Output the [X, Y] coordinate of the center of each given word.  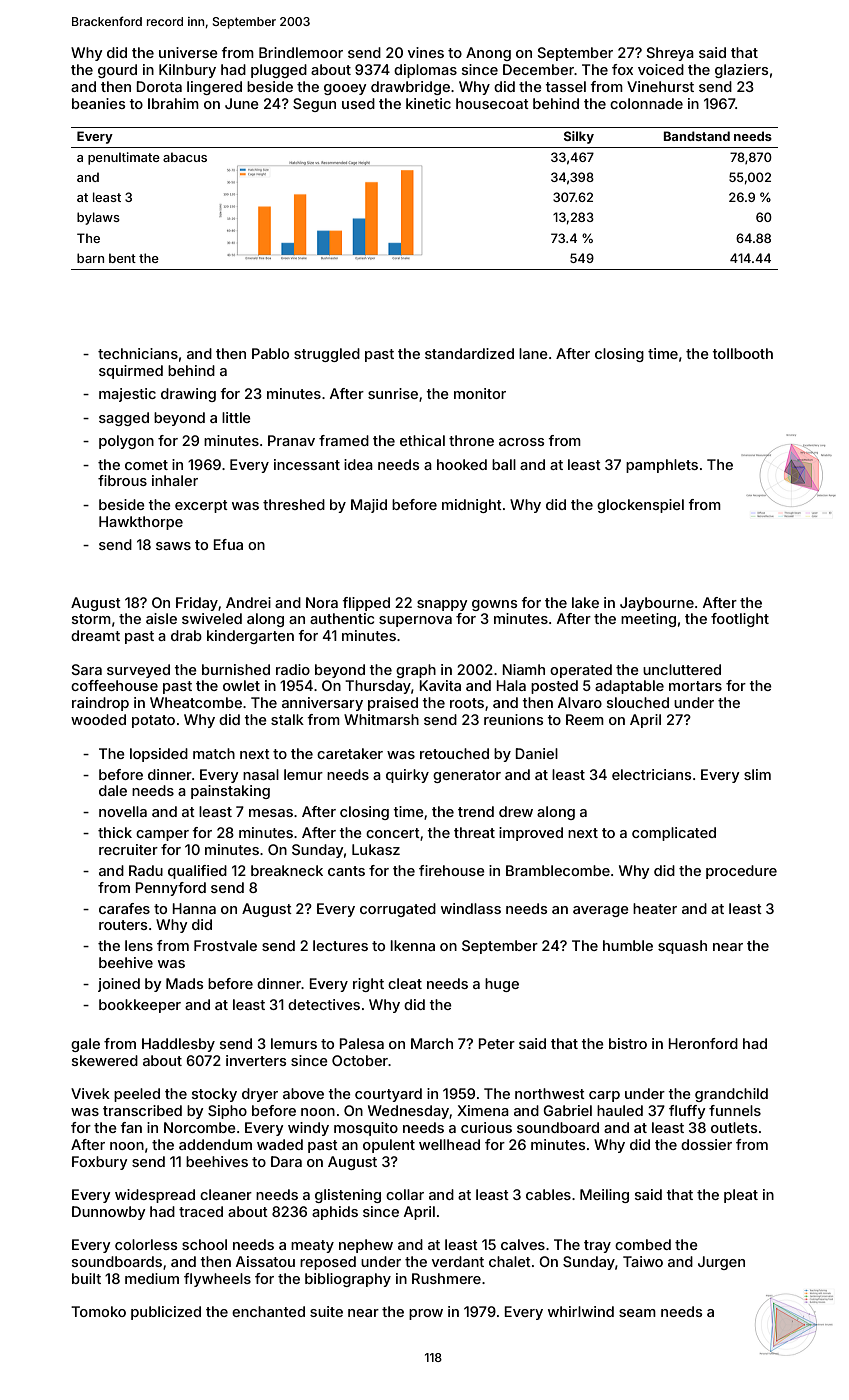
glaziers [742, 71]
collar [405, 1194]
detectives [324, 1004]
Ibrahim [173, 103]
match [214, 753]
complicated [674, 834]
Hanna [194, 908]
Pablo [270, 353]
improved [531, 834]
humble [628, 945]
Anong [488, 54]
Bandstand [696, 136]
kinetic [428, 103]
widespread [155, 1196]
